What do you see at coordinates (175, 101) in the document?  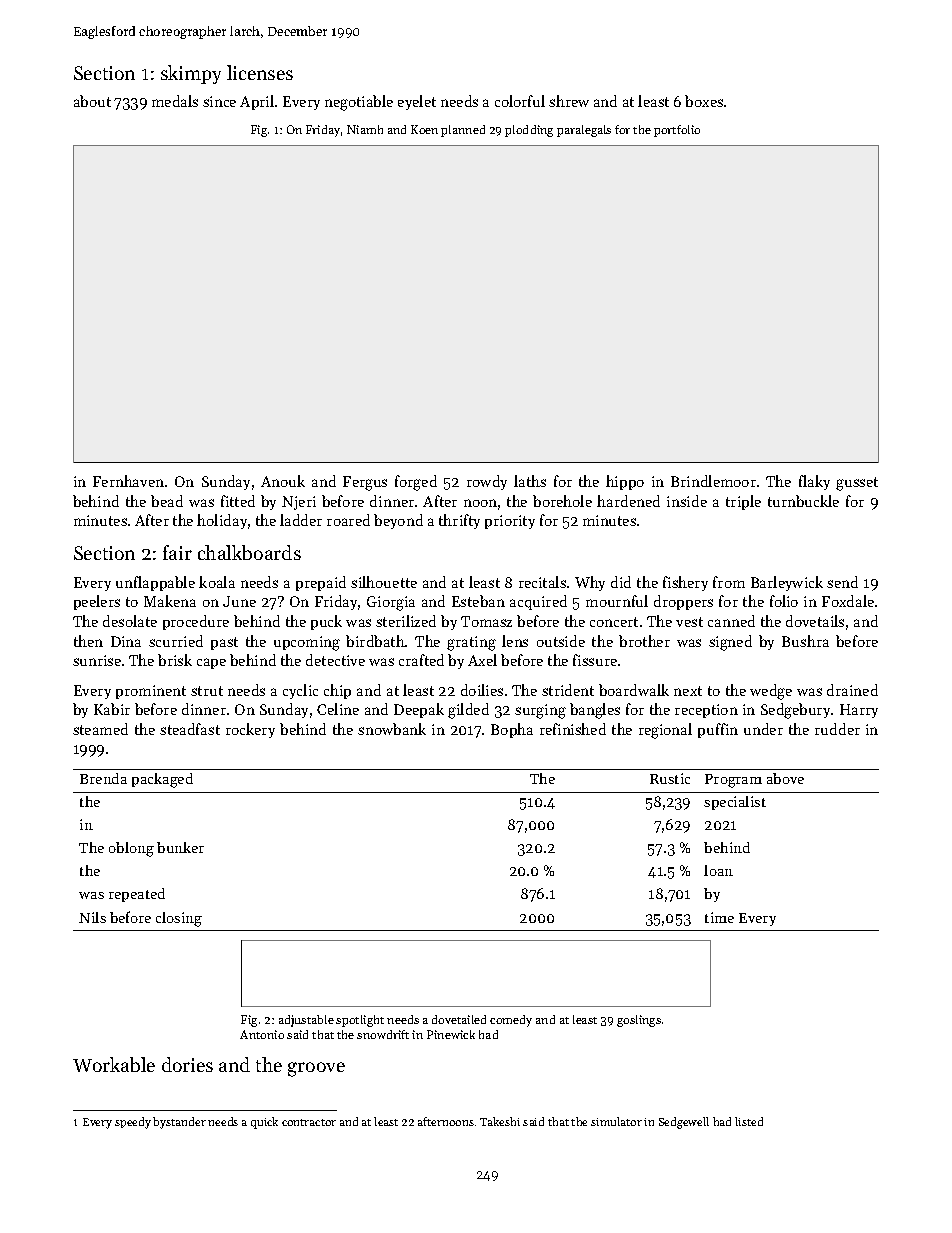 I see `medals` at bounding box center [175, 101].
